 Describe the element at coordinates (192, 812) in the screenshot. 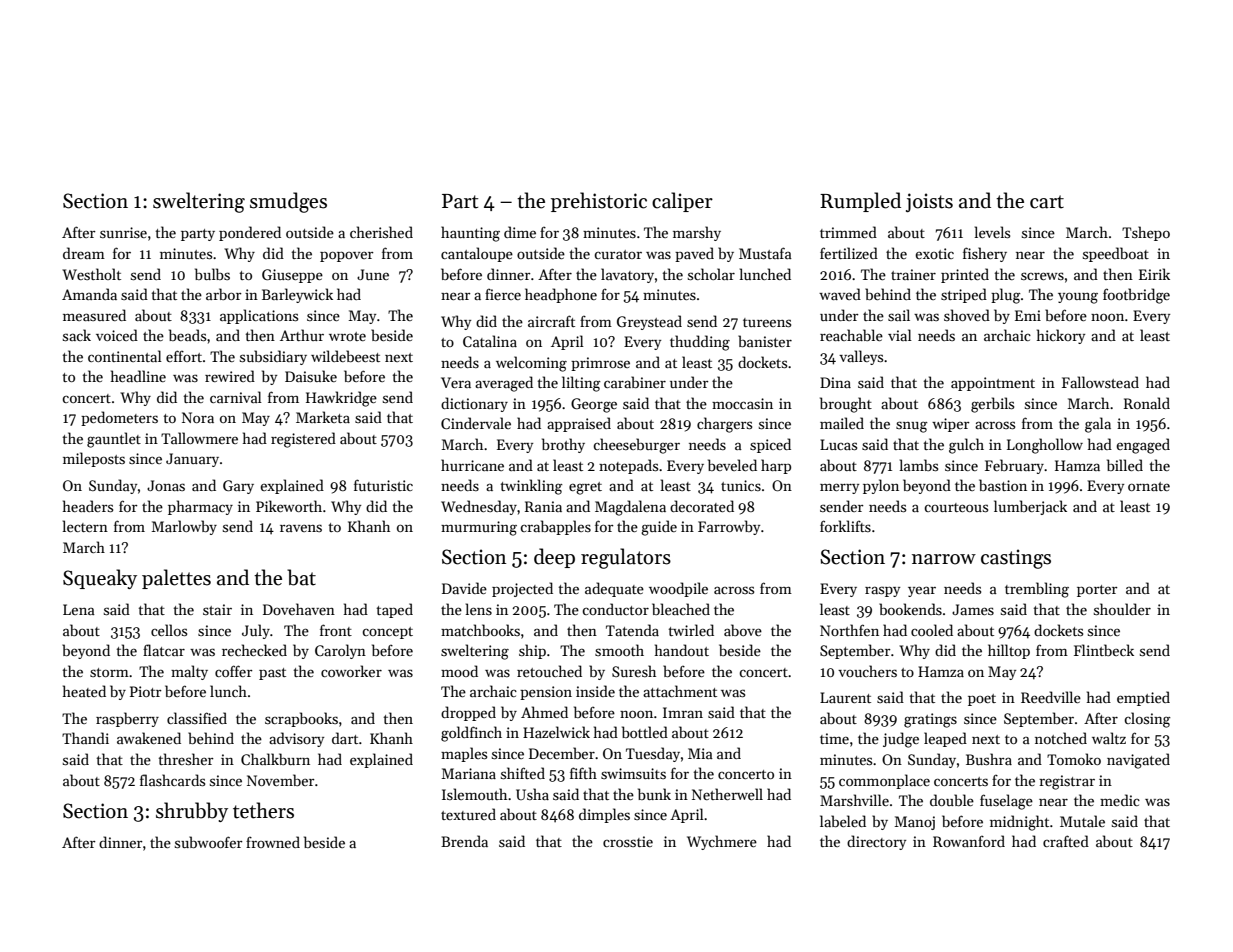

I see `shrubby` at that location.
